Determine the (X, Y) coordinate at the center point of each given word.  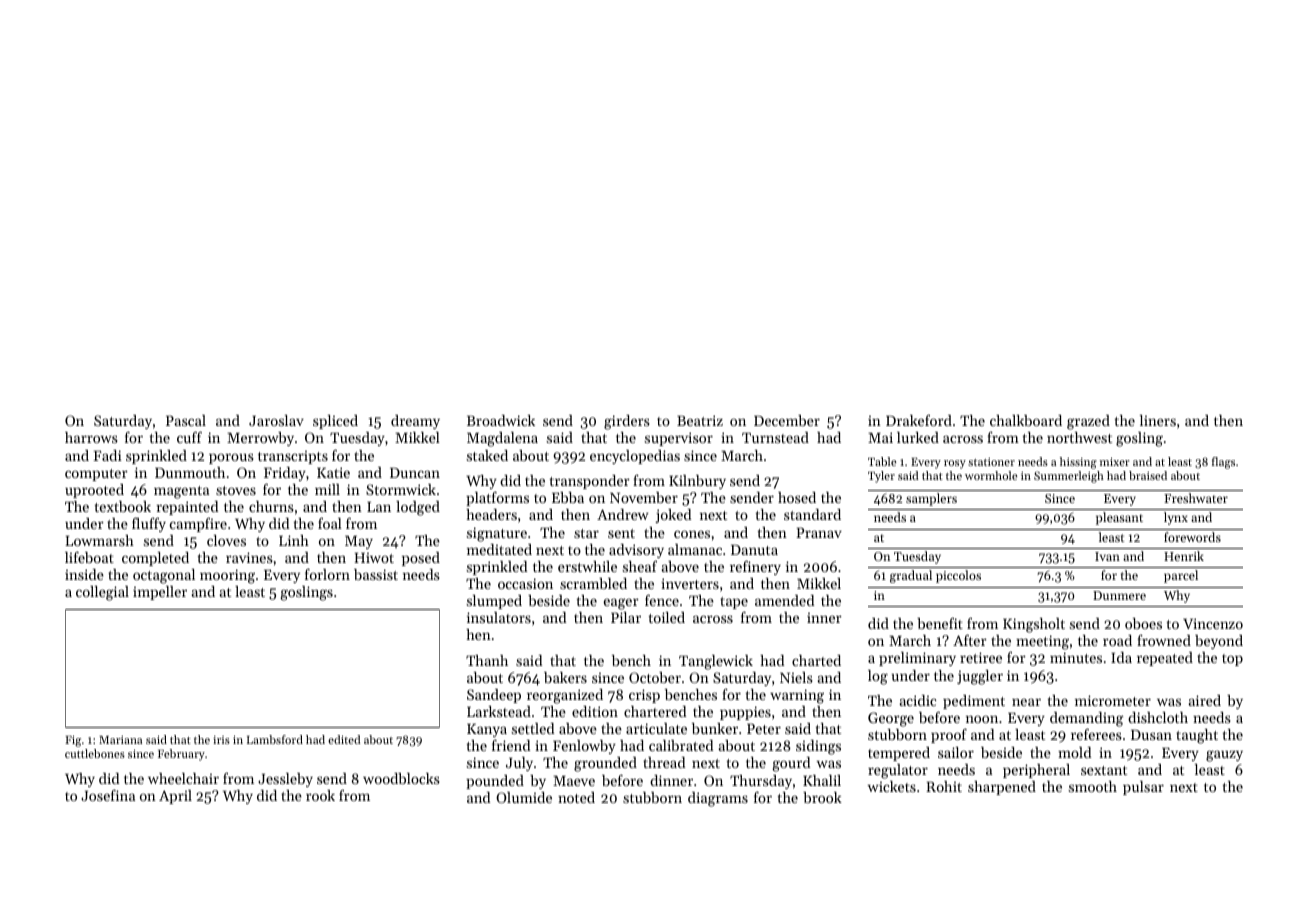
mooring (227, 576)
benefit (940, 623)
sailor (956, 752)
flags (1223, 463)
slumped (494, 602)
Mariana (120, 740)
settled (533, 728)
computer (96, 475)
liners (1158, 420)
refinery (755, 567)
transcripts (293, 457)
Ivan (1107, 556)
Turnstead (775, 437)
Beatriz (700, 420)
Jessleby (285, 780)
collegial (102, 593)
